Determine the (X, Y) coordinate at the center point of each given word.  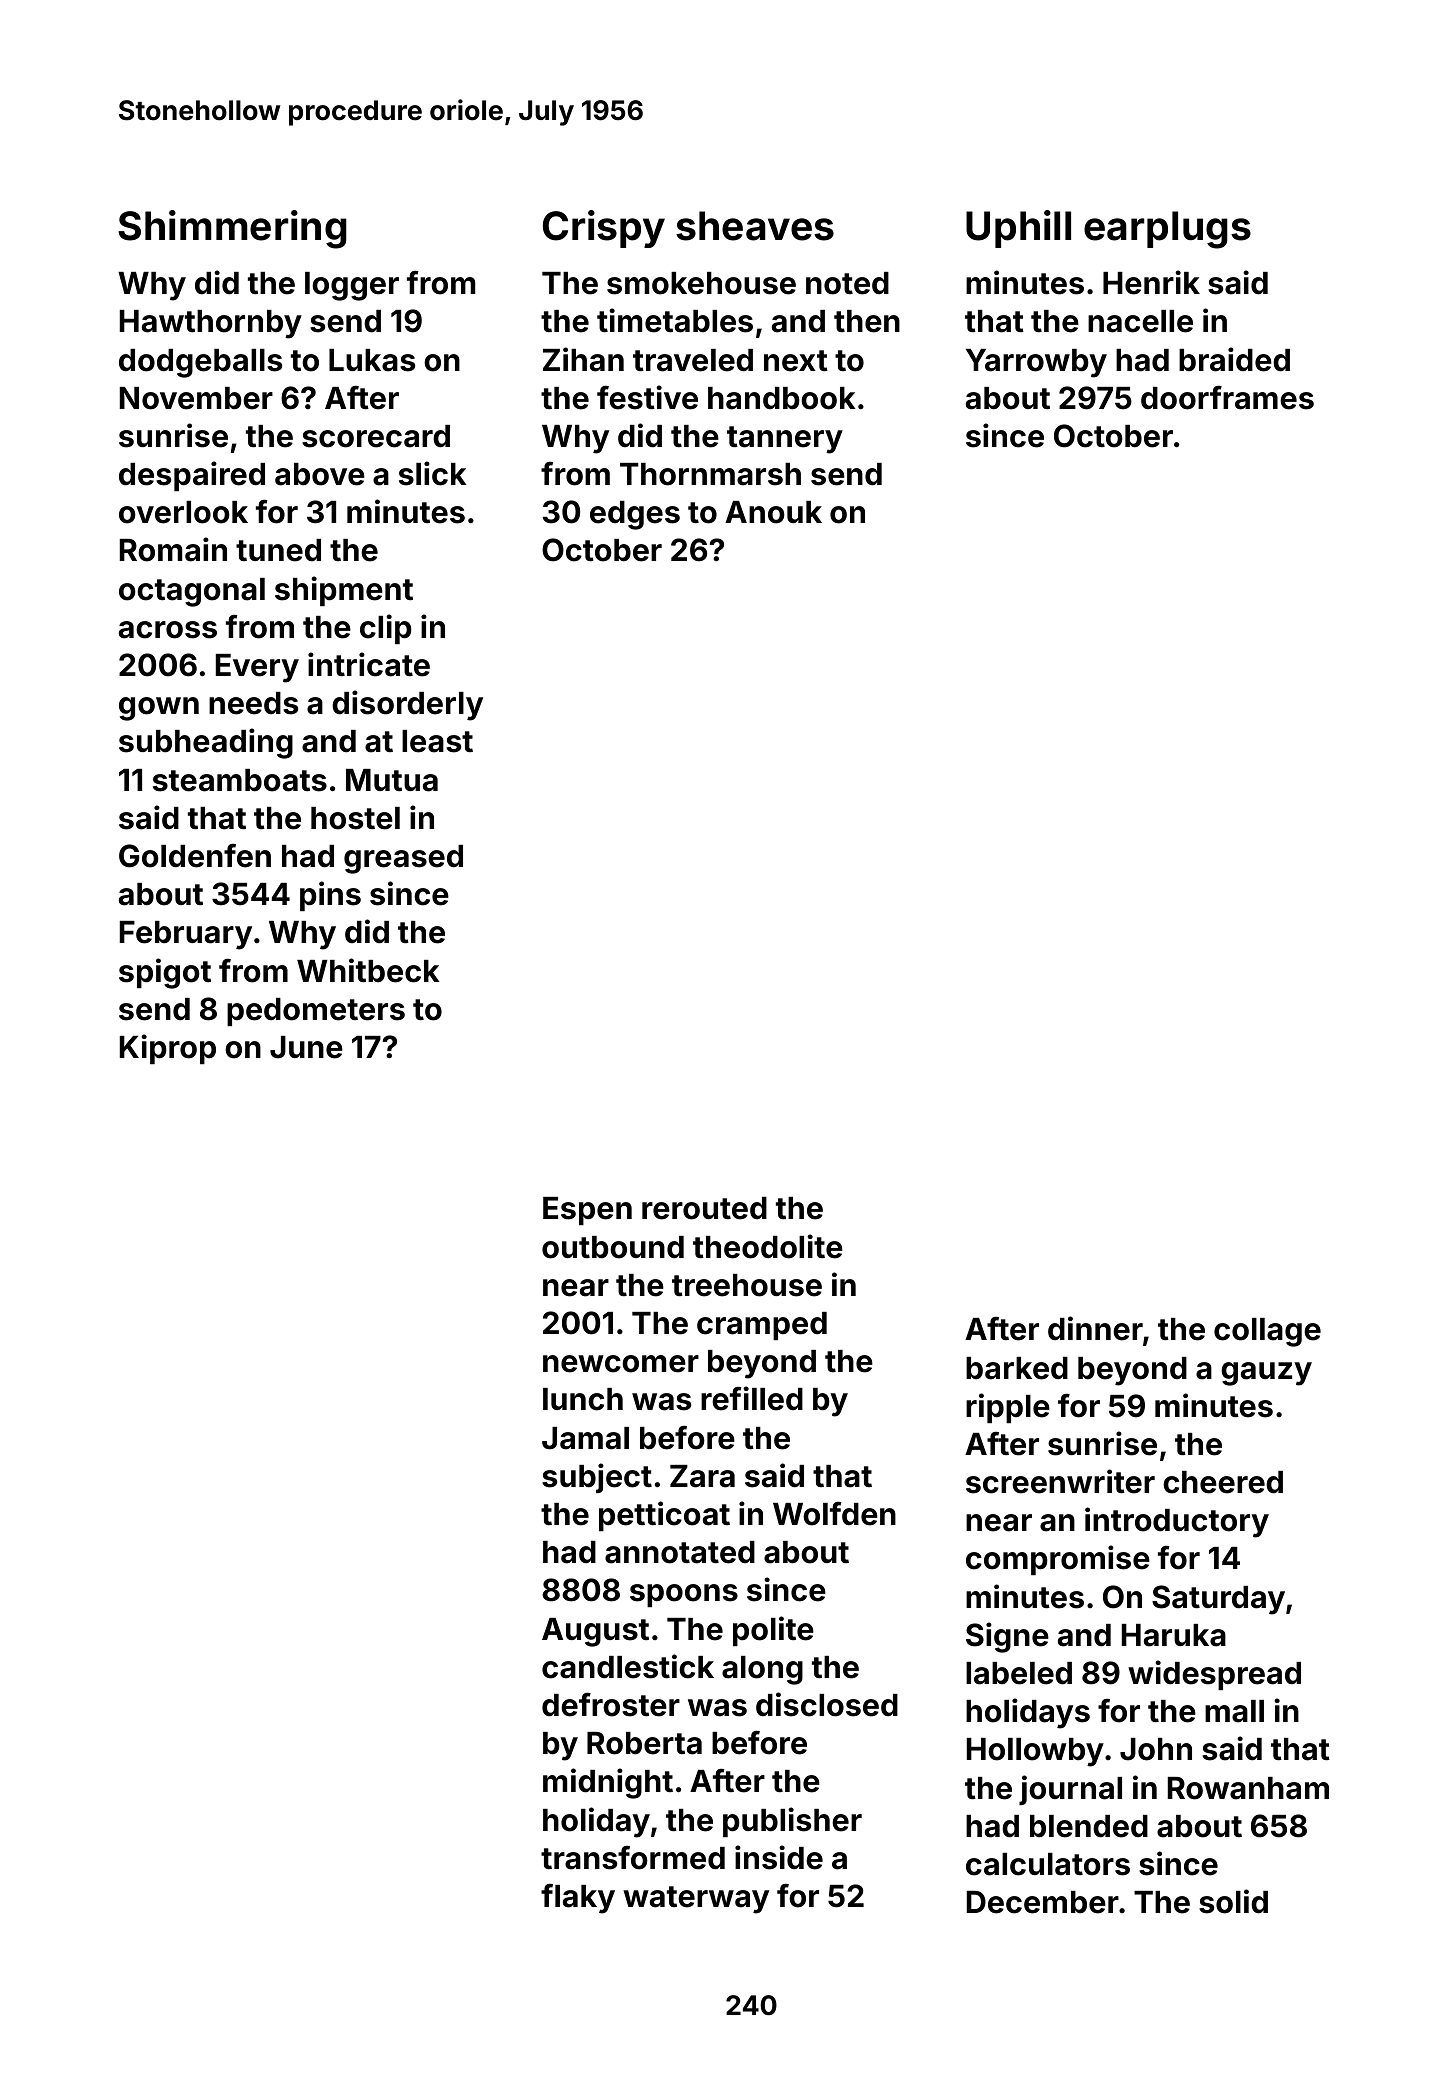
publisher (792, 1822)
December (1043, 1902)
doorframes (1227, 397)
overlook (183, 512)
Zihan (583, 359)
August (595, 1632)
